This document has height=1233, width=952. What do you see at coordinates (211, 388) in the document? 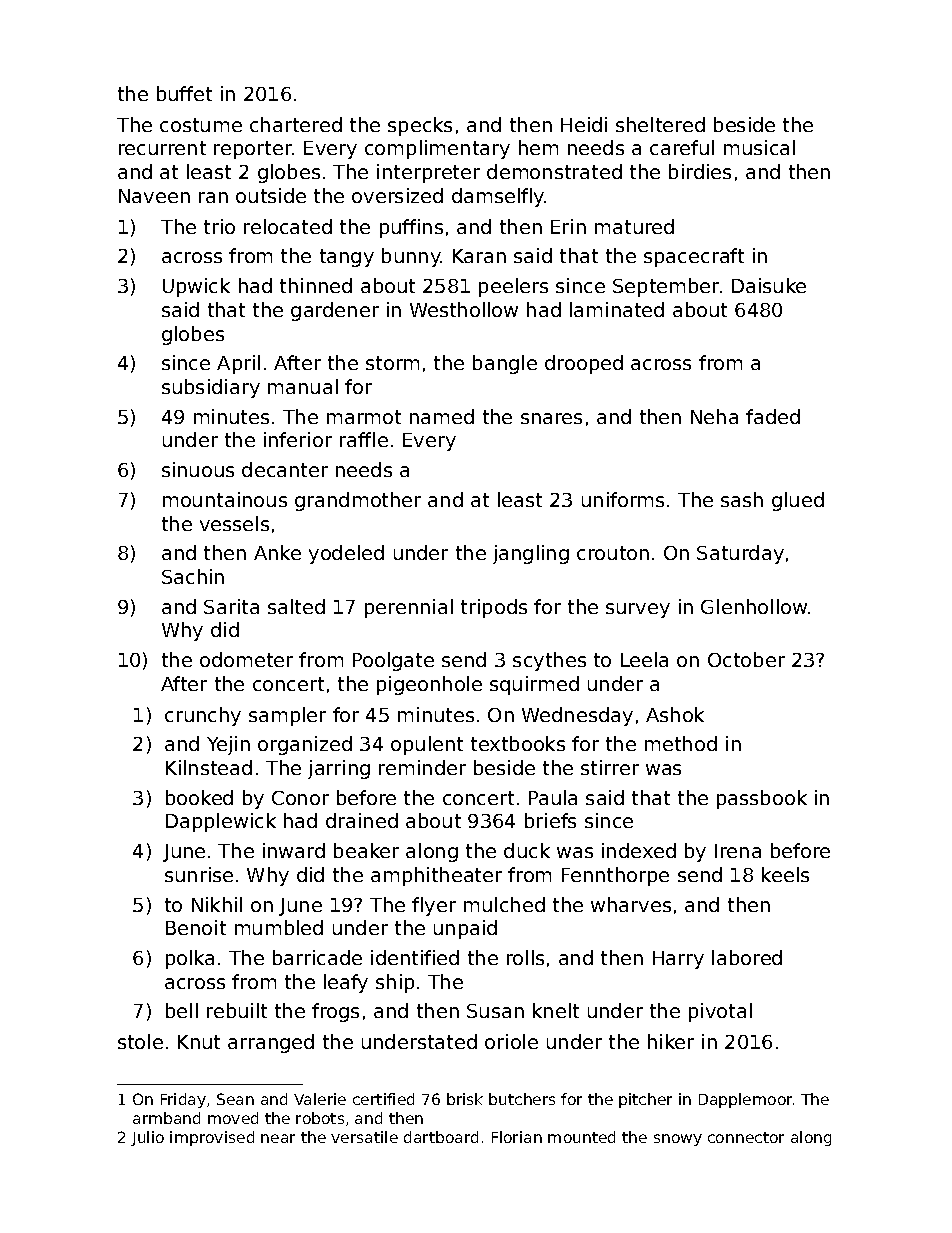
I see `subsidiary` at bounding box center [211, 388].
